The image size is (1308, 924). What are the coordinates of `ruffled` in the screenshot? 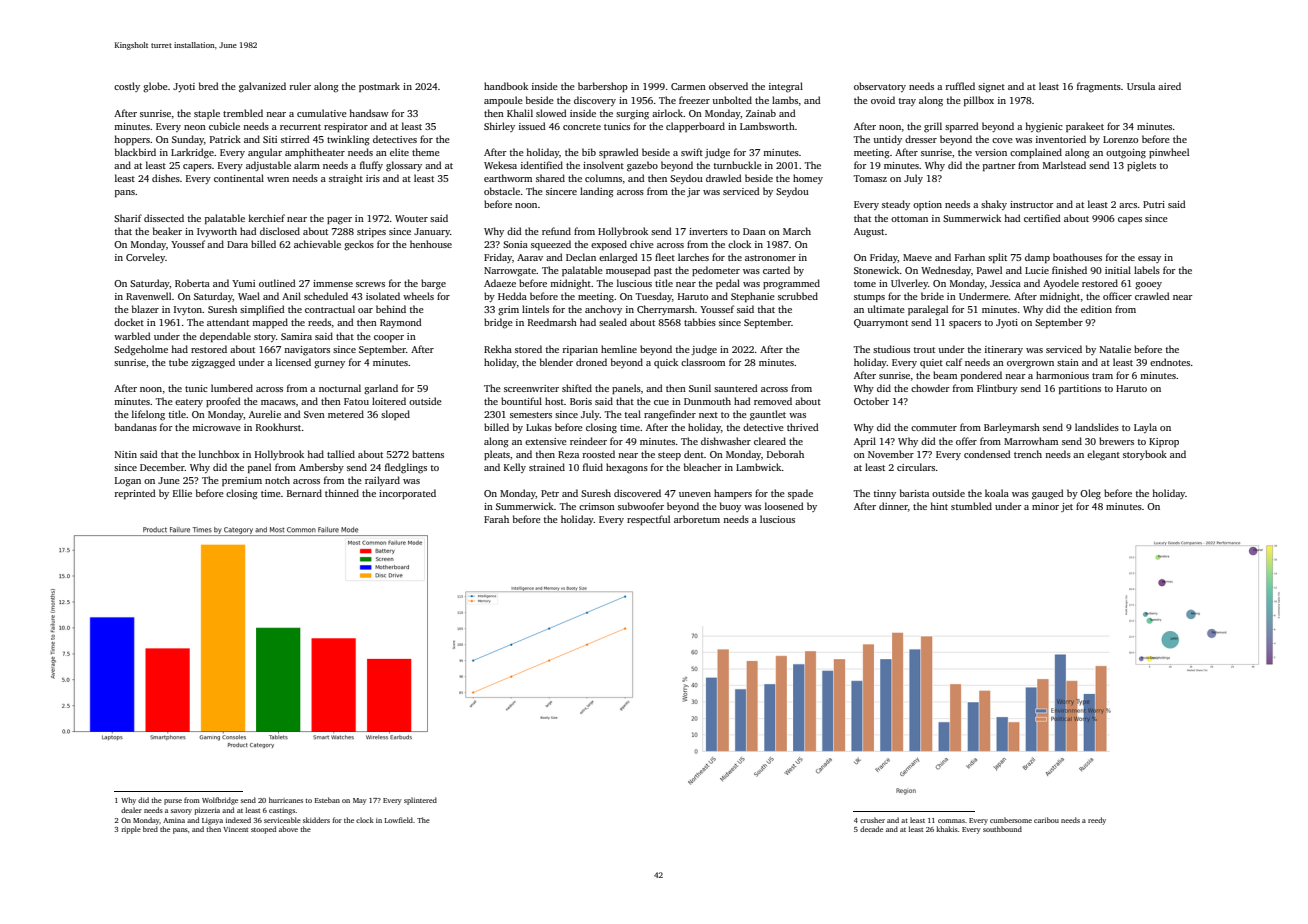 It's located at (960, 86).
